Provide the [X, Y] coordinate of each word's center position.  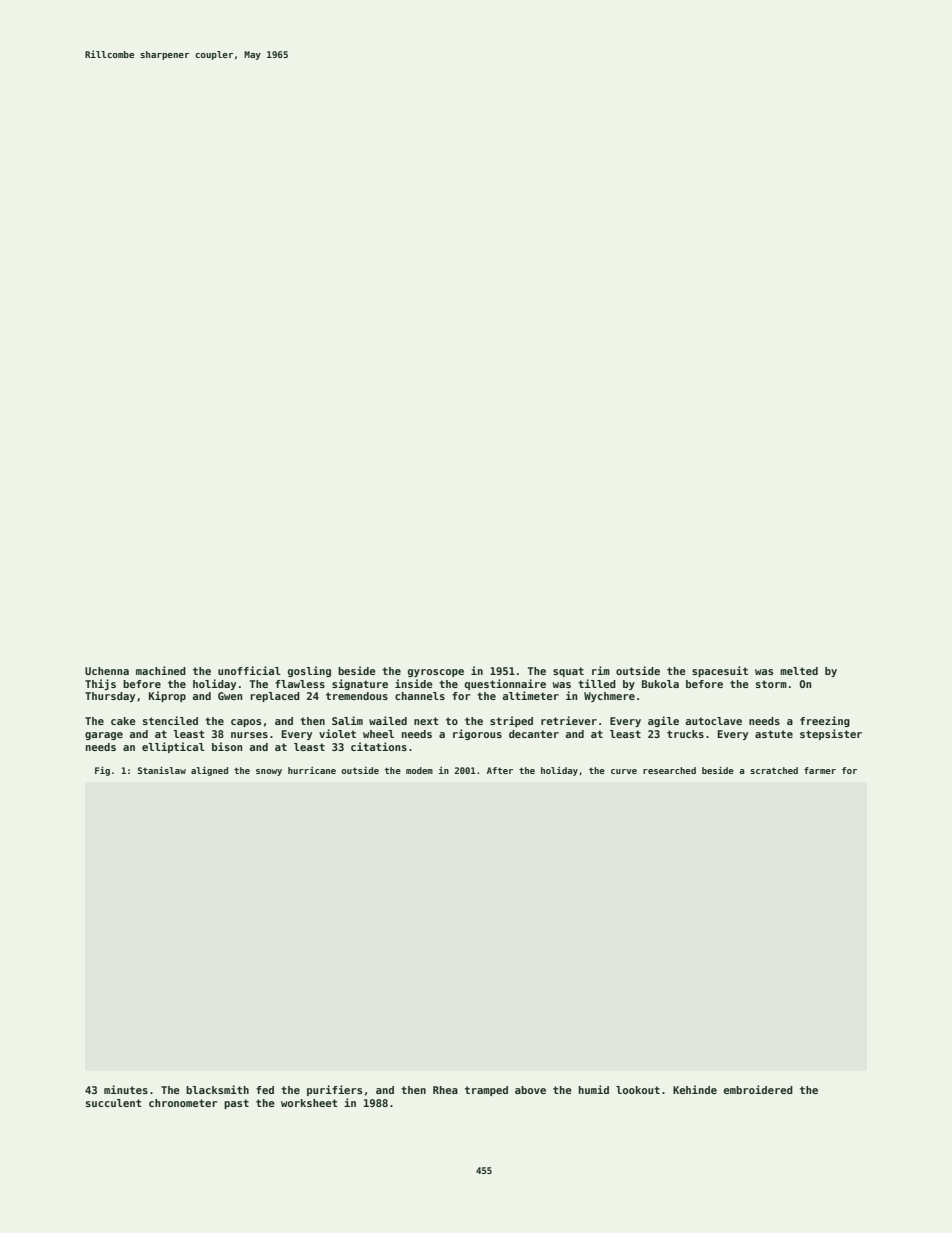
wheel [378, 734]
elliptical [173, 747]
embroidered [758, 1089]
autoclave [714, 721]
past [236, 1104]
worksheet [309, 1103]
